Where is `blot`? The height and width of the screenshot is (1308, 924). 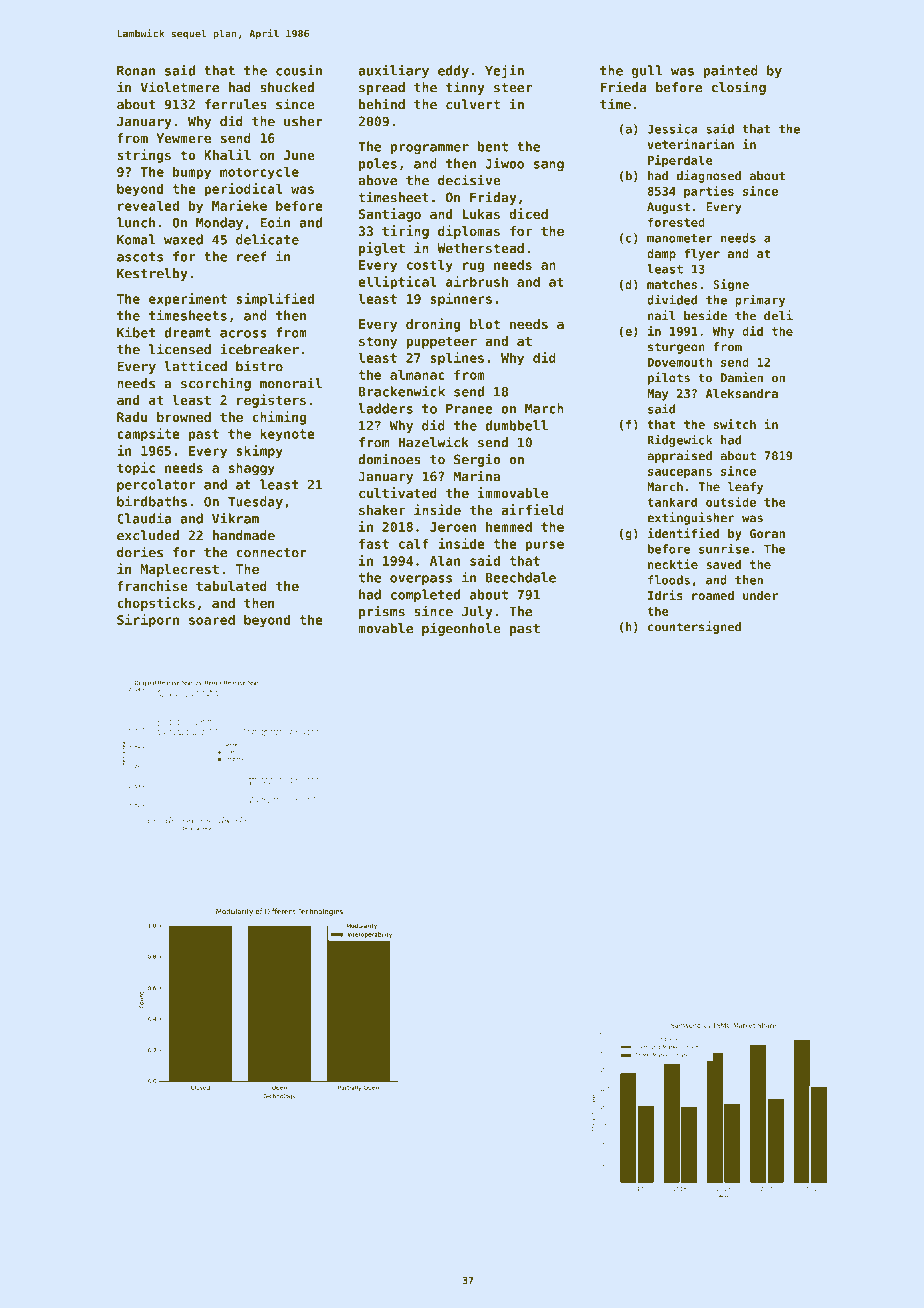
blot is located at coordinates (485, 324).
